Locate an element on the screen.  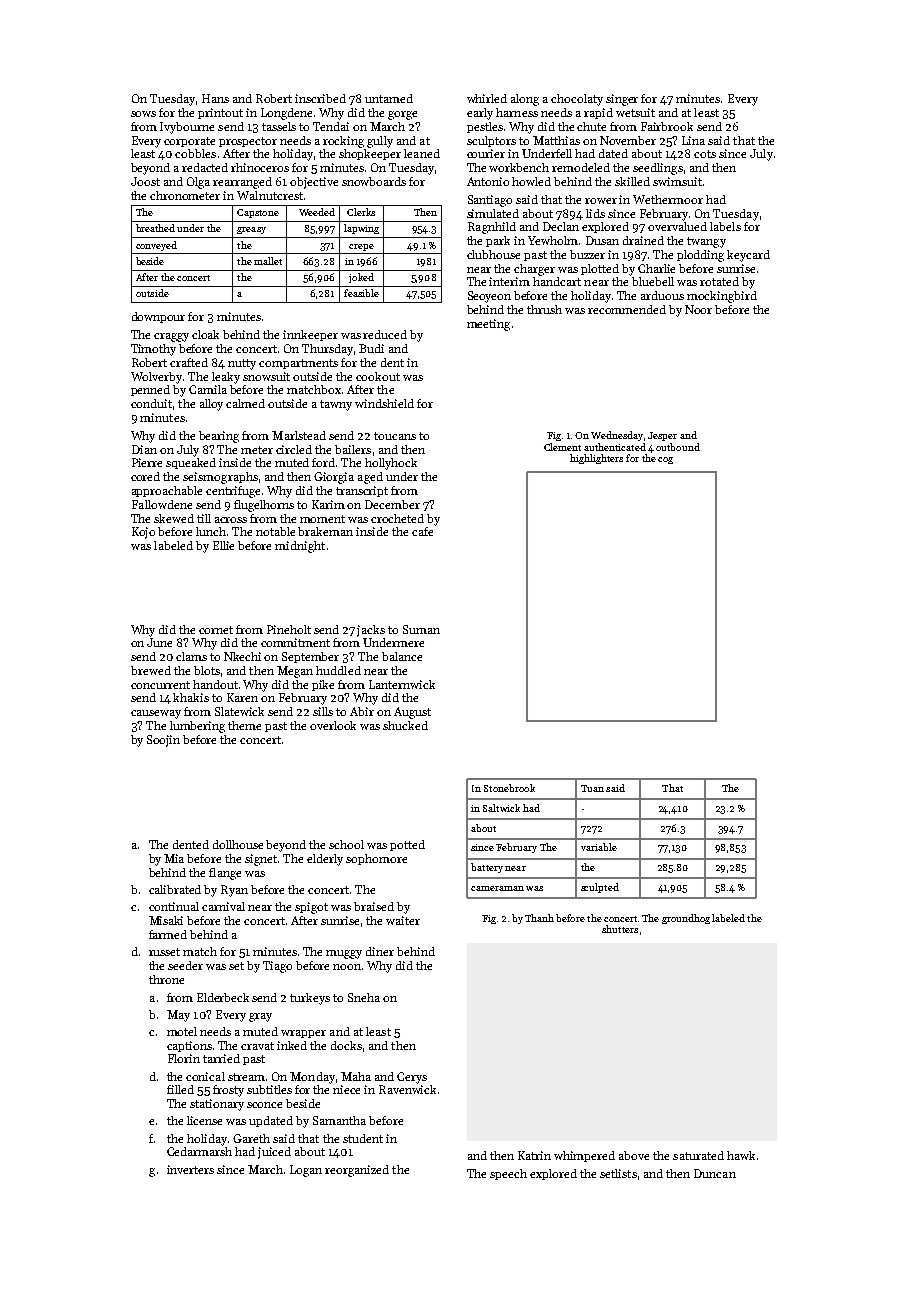
Megan is located at coordinates (295, 672).
